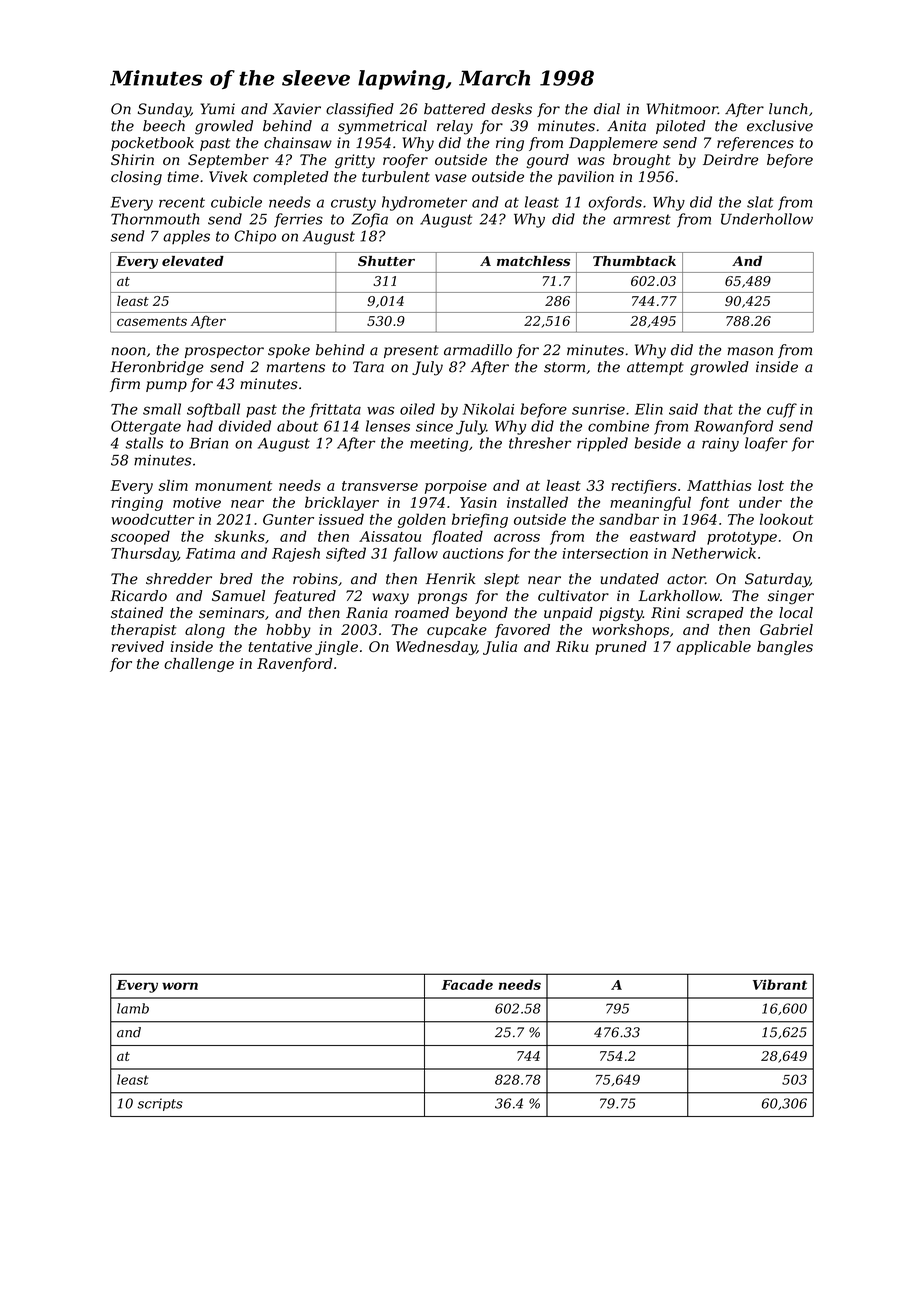 Image resolution: width=924 pixels, height=1308 pixels. What do you see at coordinates (788, 109) in the screenshot?
I see `lunch` at bounding box center [788, 109].
